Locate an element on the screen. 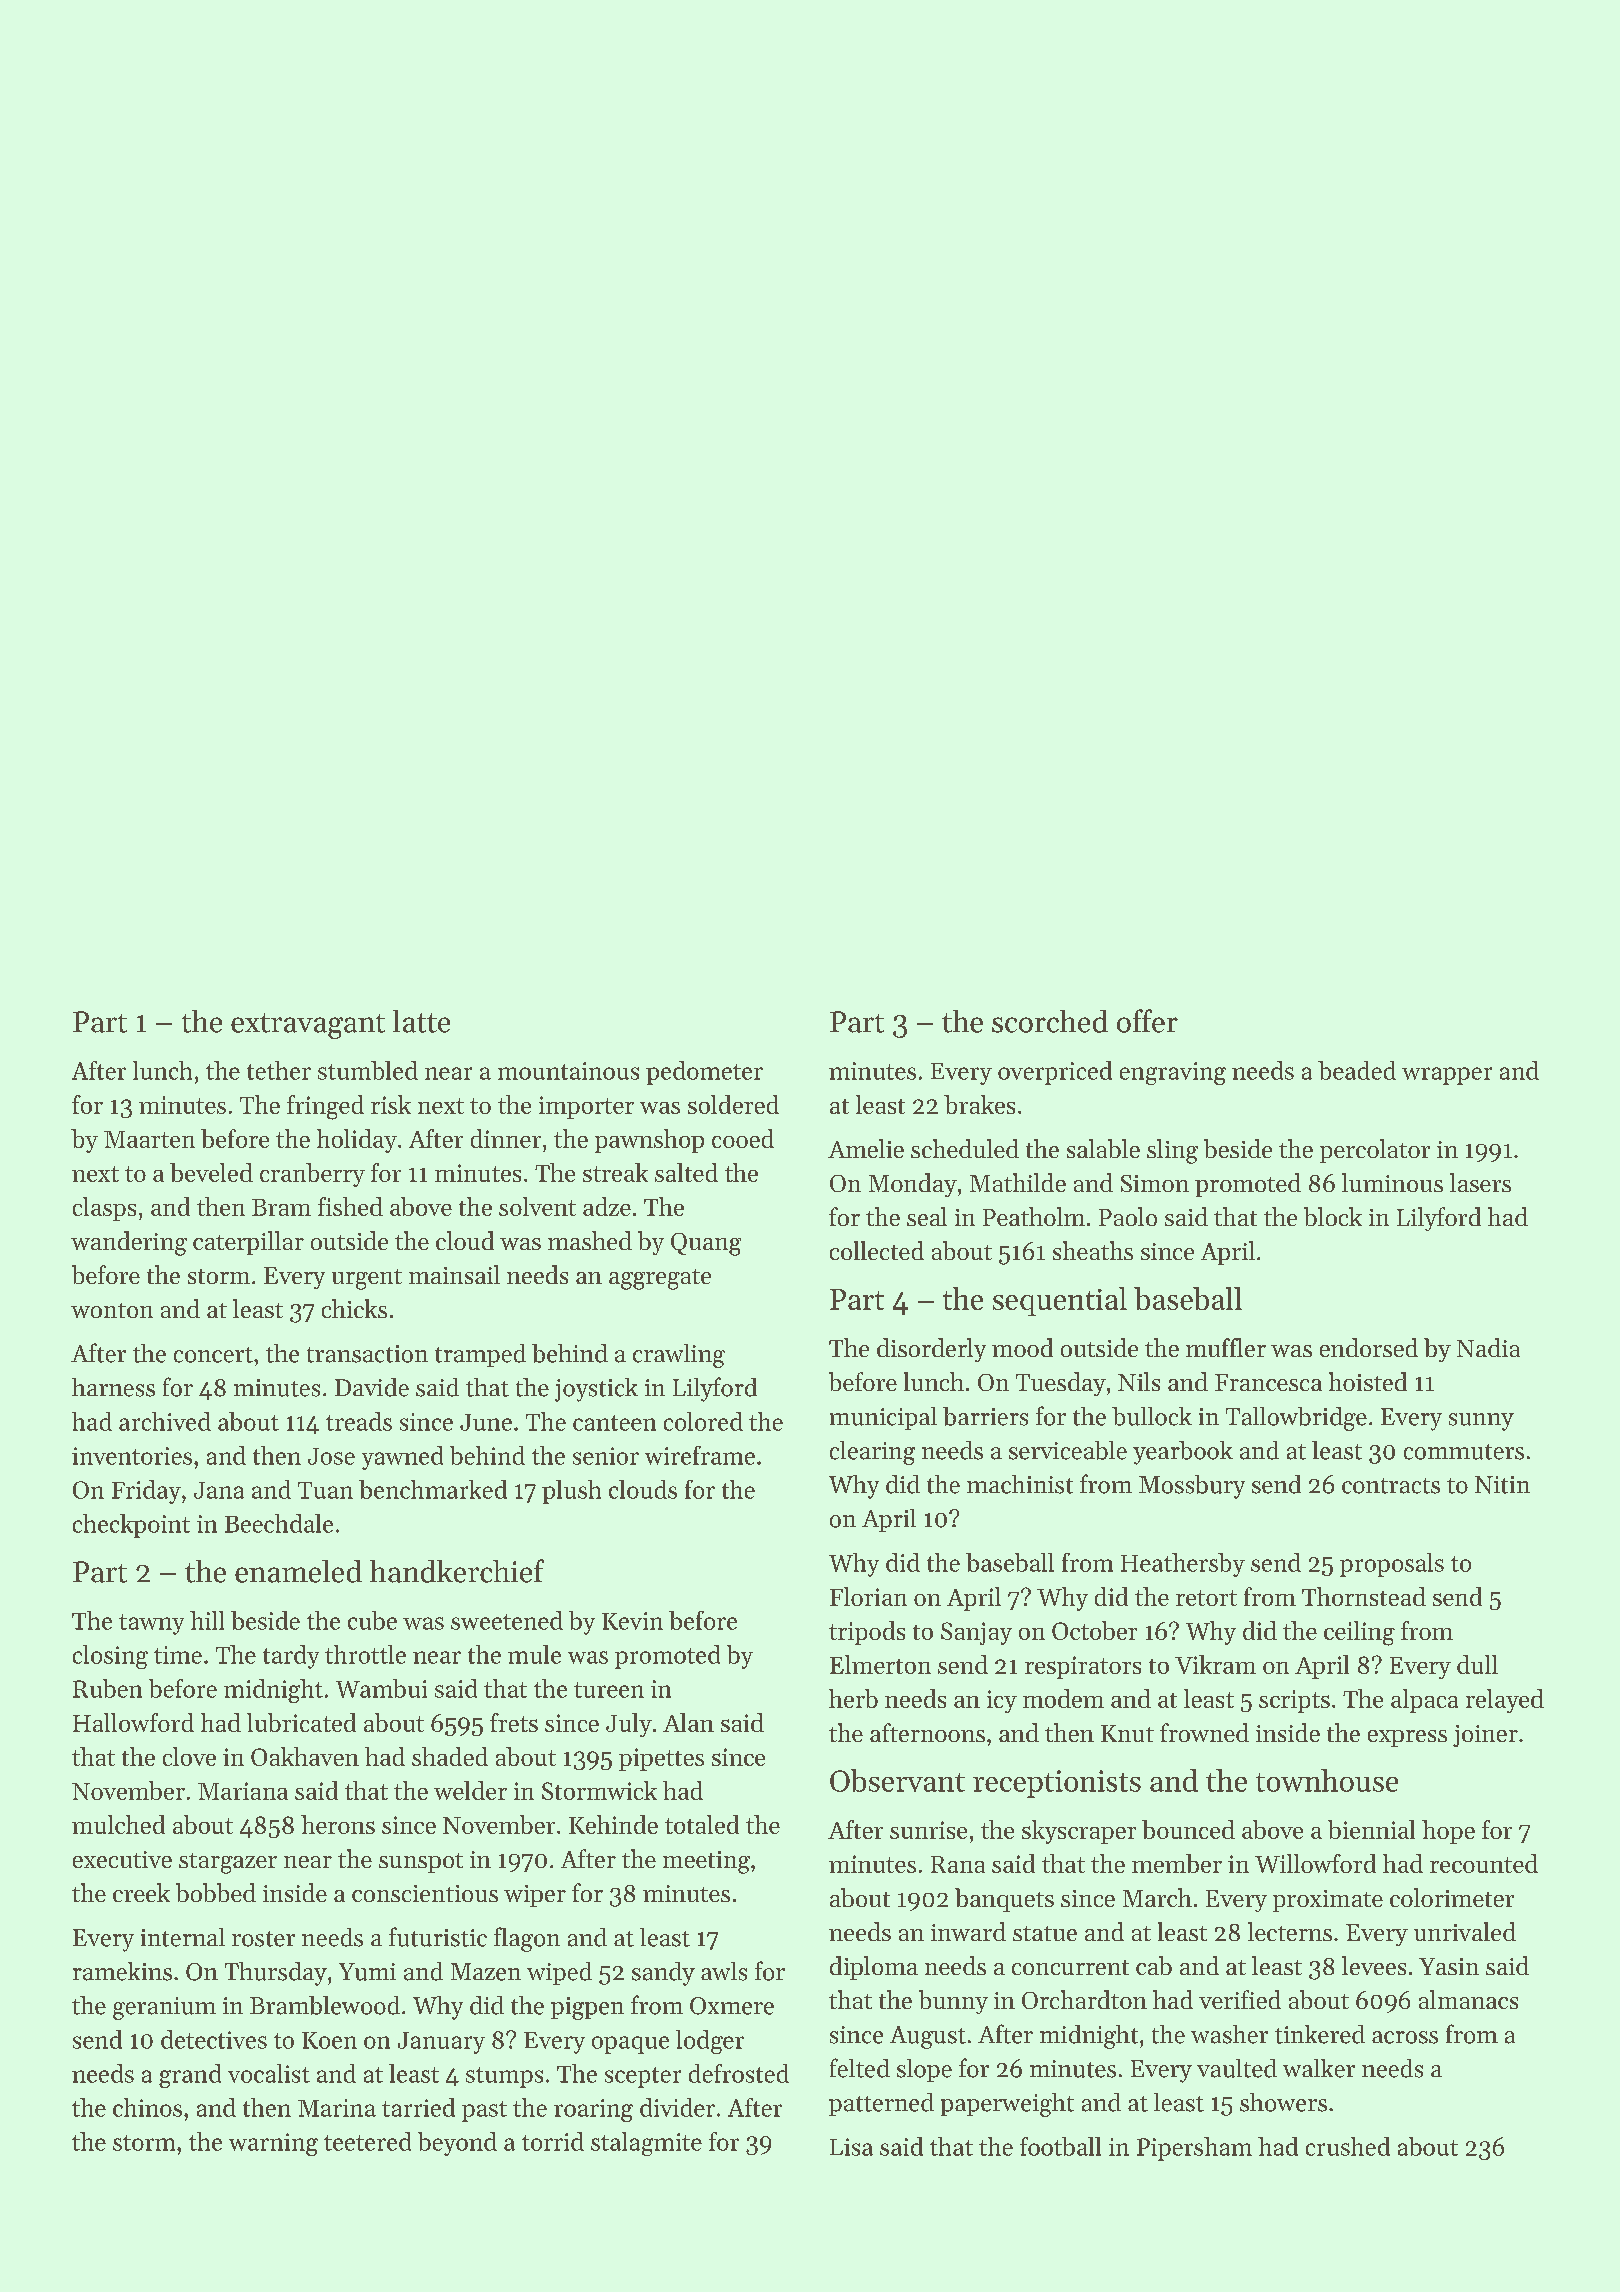 The width and height of the screenshot is (1620, 2292). tawny is located at coordinates (151, 1624).
